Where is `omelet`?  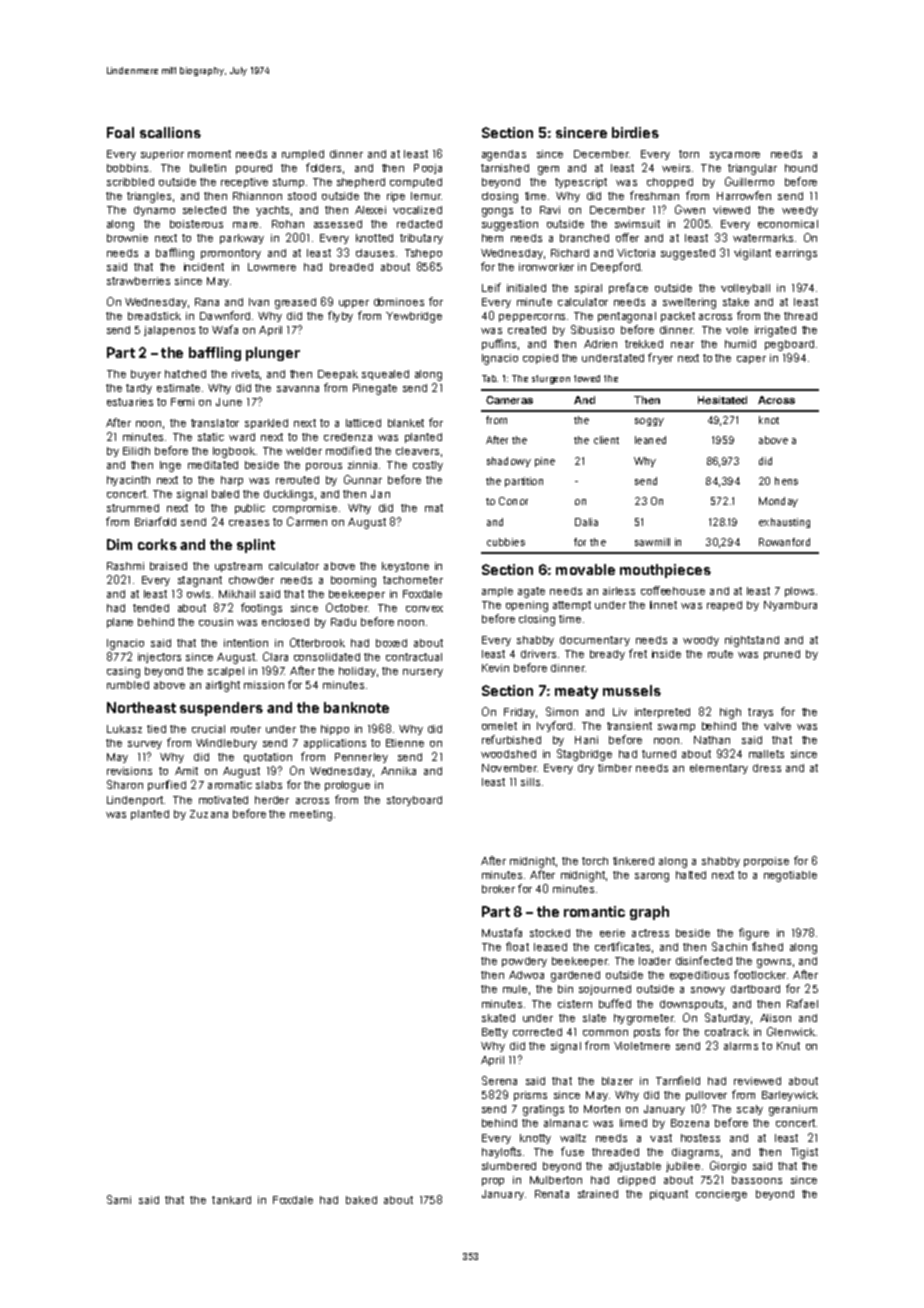
omelet is located at coordinates (499, 726).
